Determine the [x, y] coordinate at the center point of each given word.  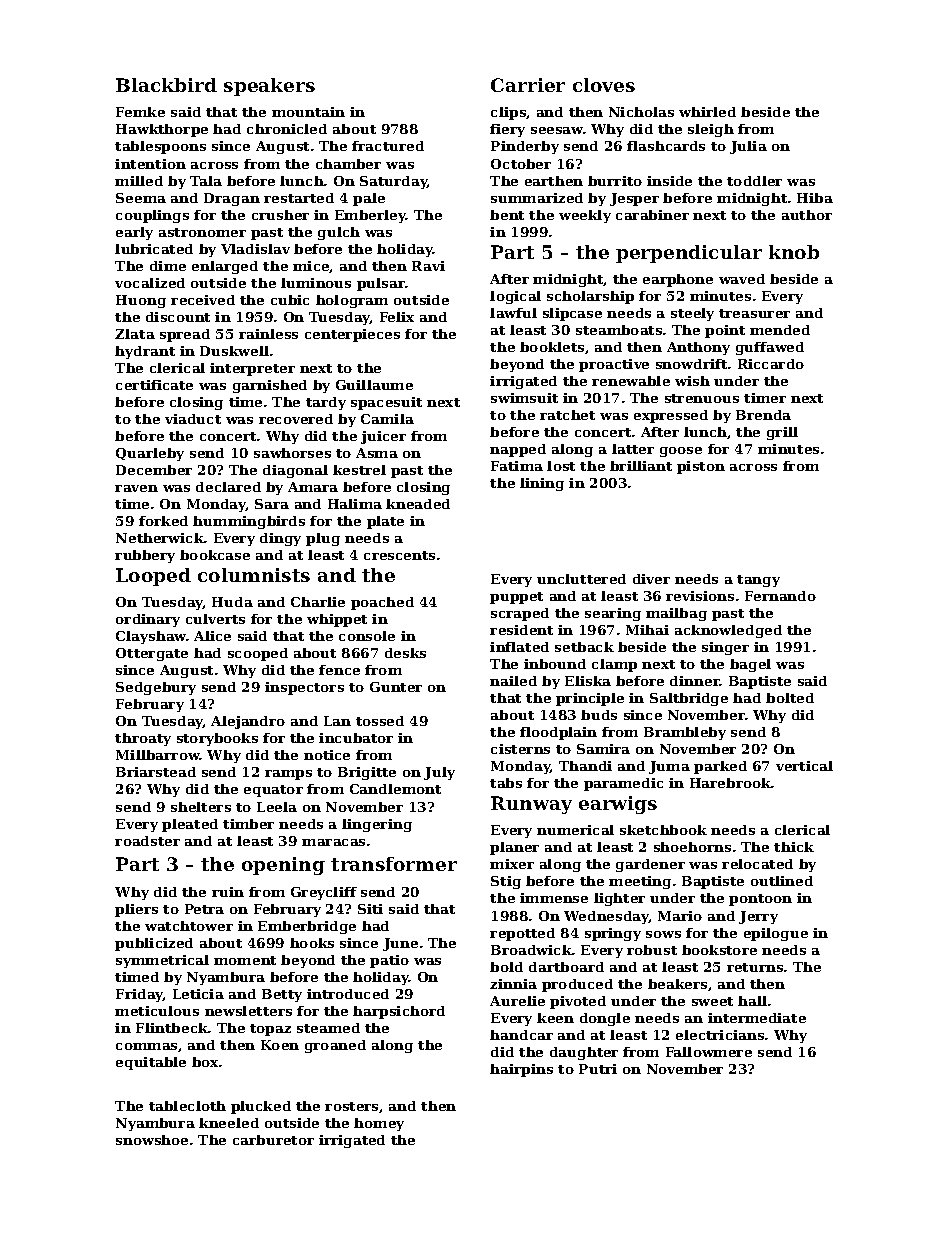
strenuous [702, 398]
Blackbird [166, 85]
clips [508, 113]
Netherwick [160, 538]
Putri [598, 1069]
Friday [139, 995]
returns [755, 967]
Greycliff [324, 893]
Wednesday [606, 917]
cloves [604, 85]
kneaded [418, 504]
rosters [351, 1106]
